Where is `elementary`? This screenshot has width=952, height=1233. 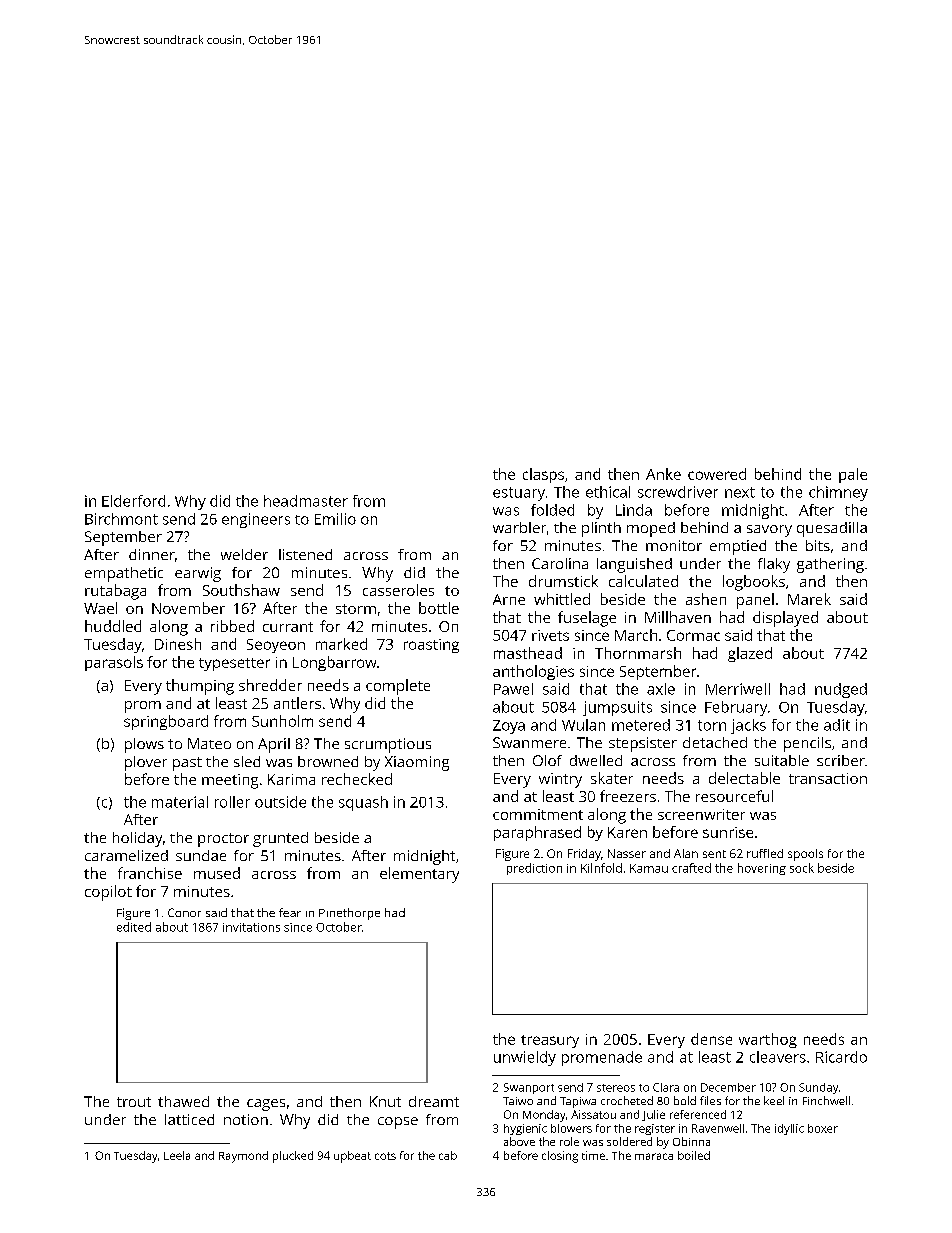
elementary is located at coordinates (419, 875).
